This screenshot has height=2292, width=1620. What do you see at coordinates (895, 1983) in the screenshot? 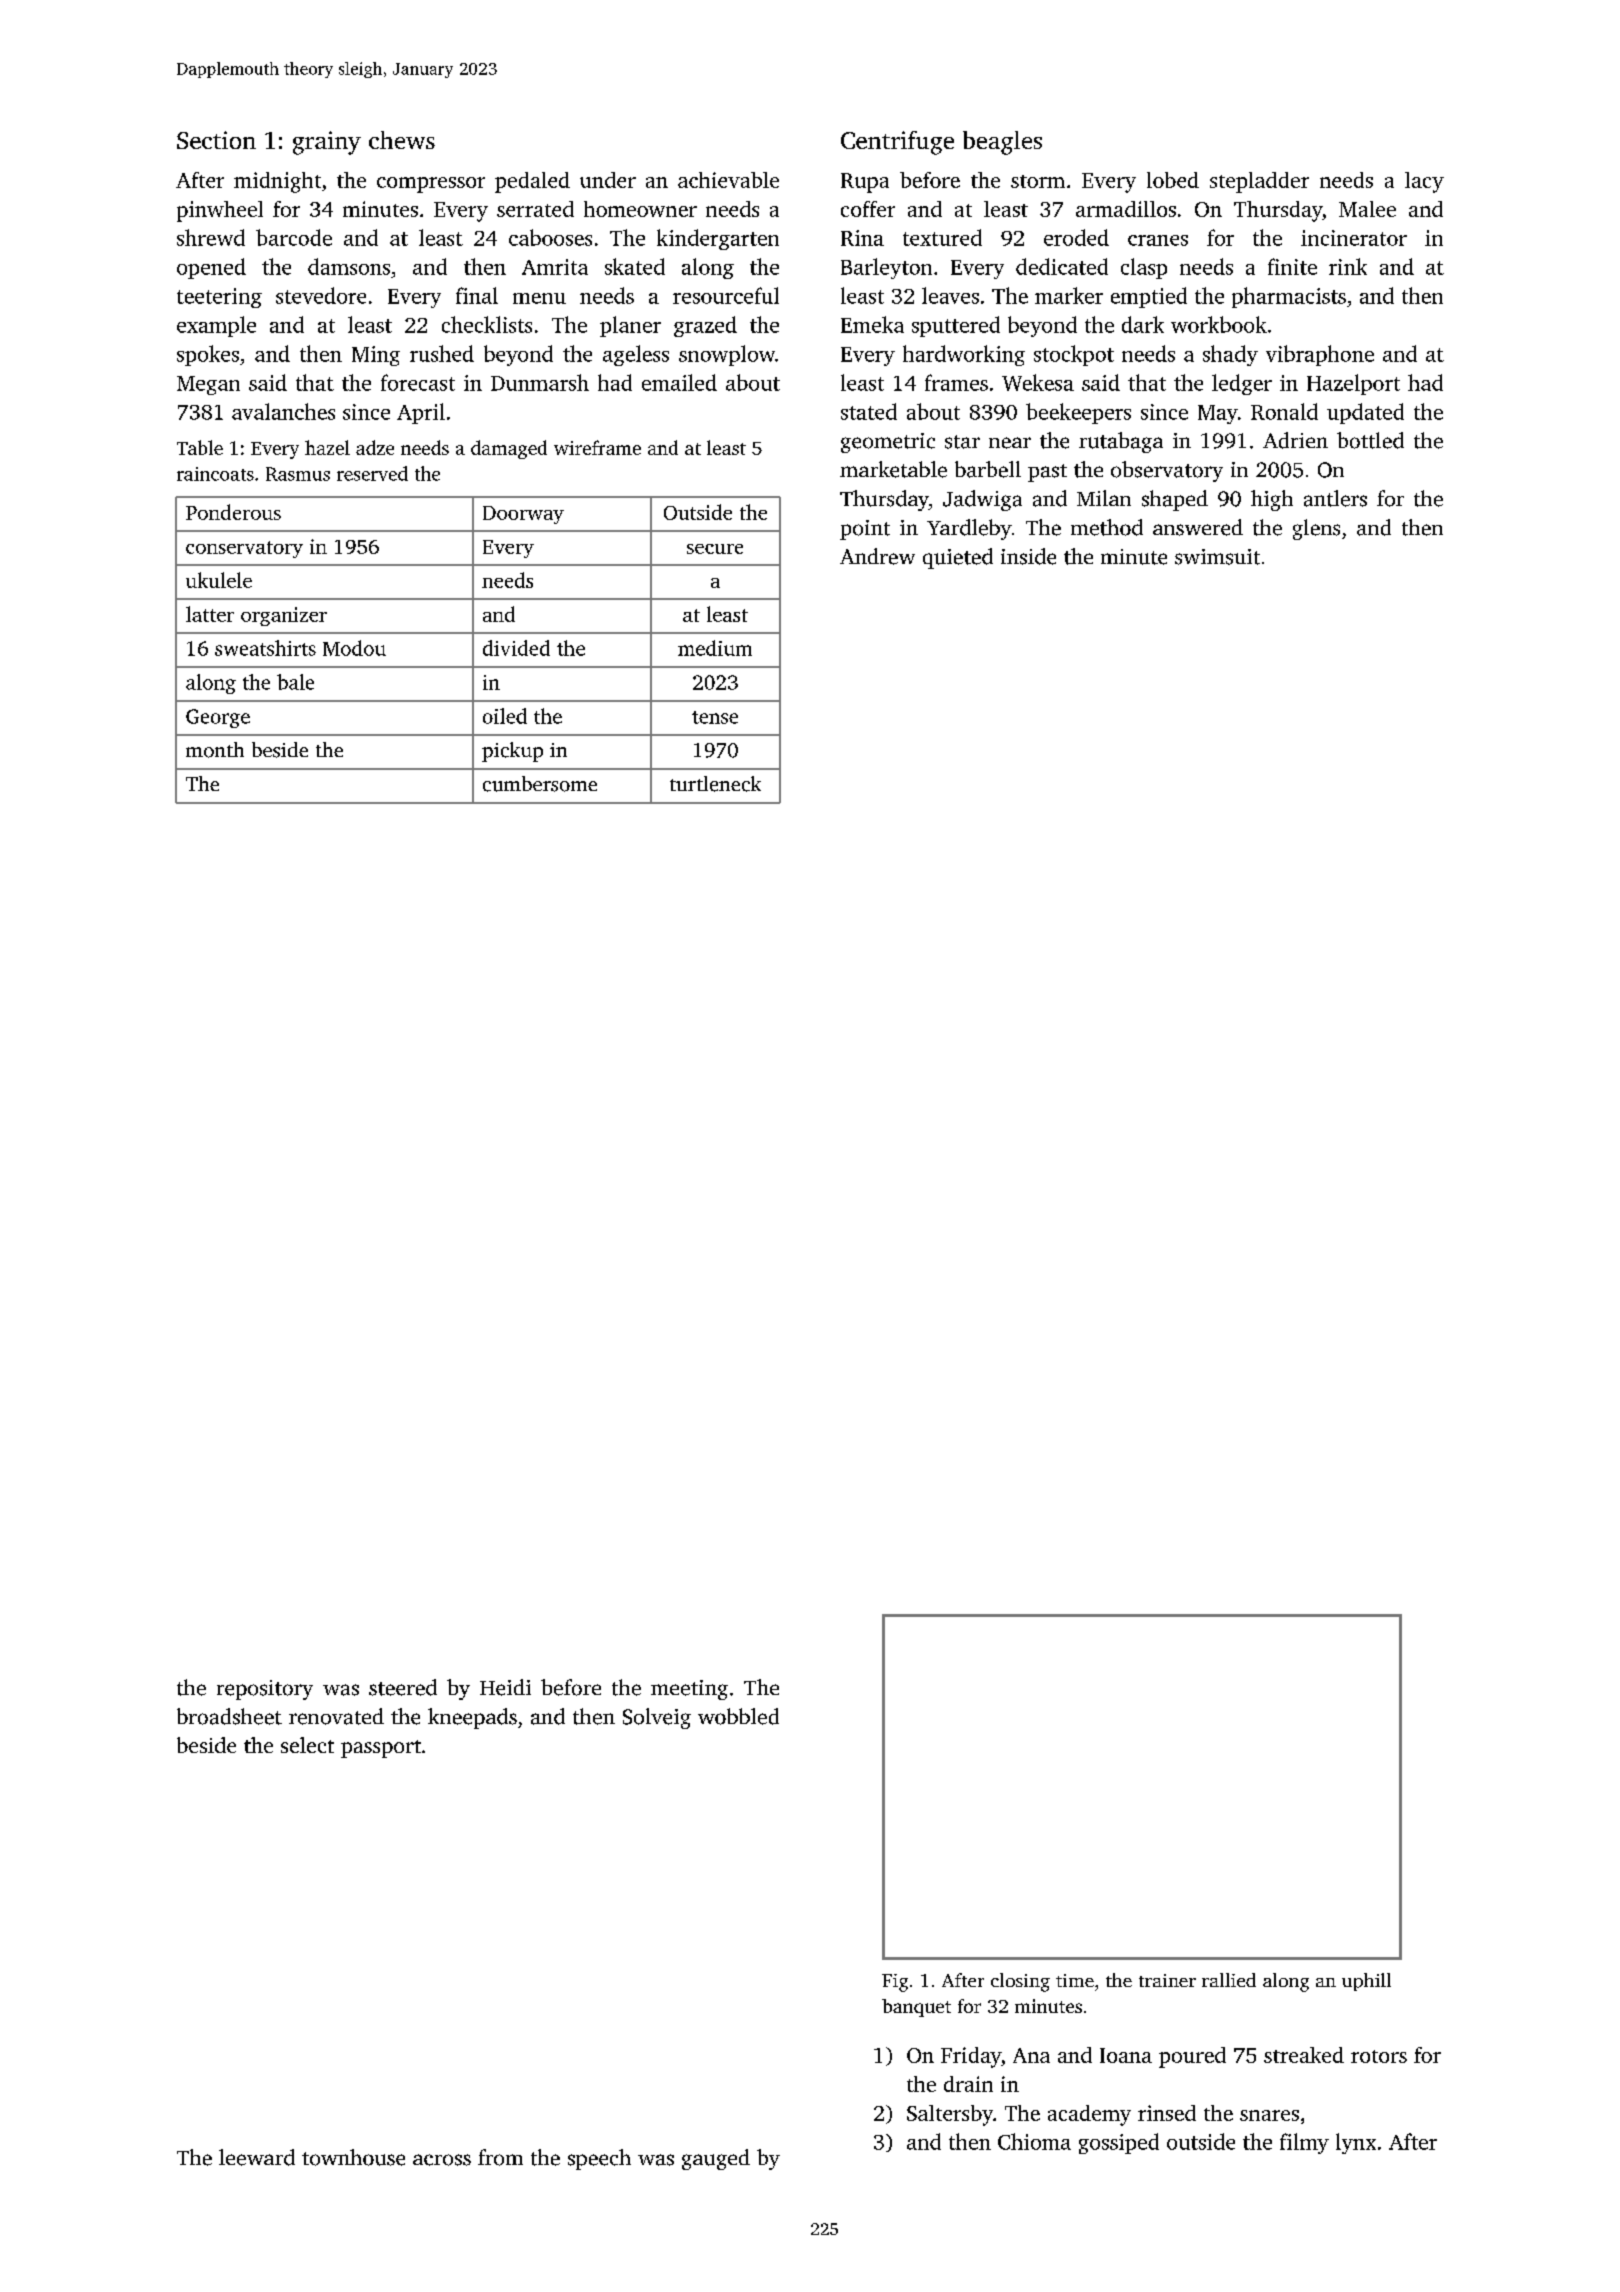
I see `Fig` at bounding box center [895, 1983].
